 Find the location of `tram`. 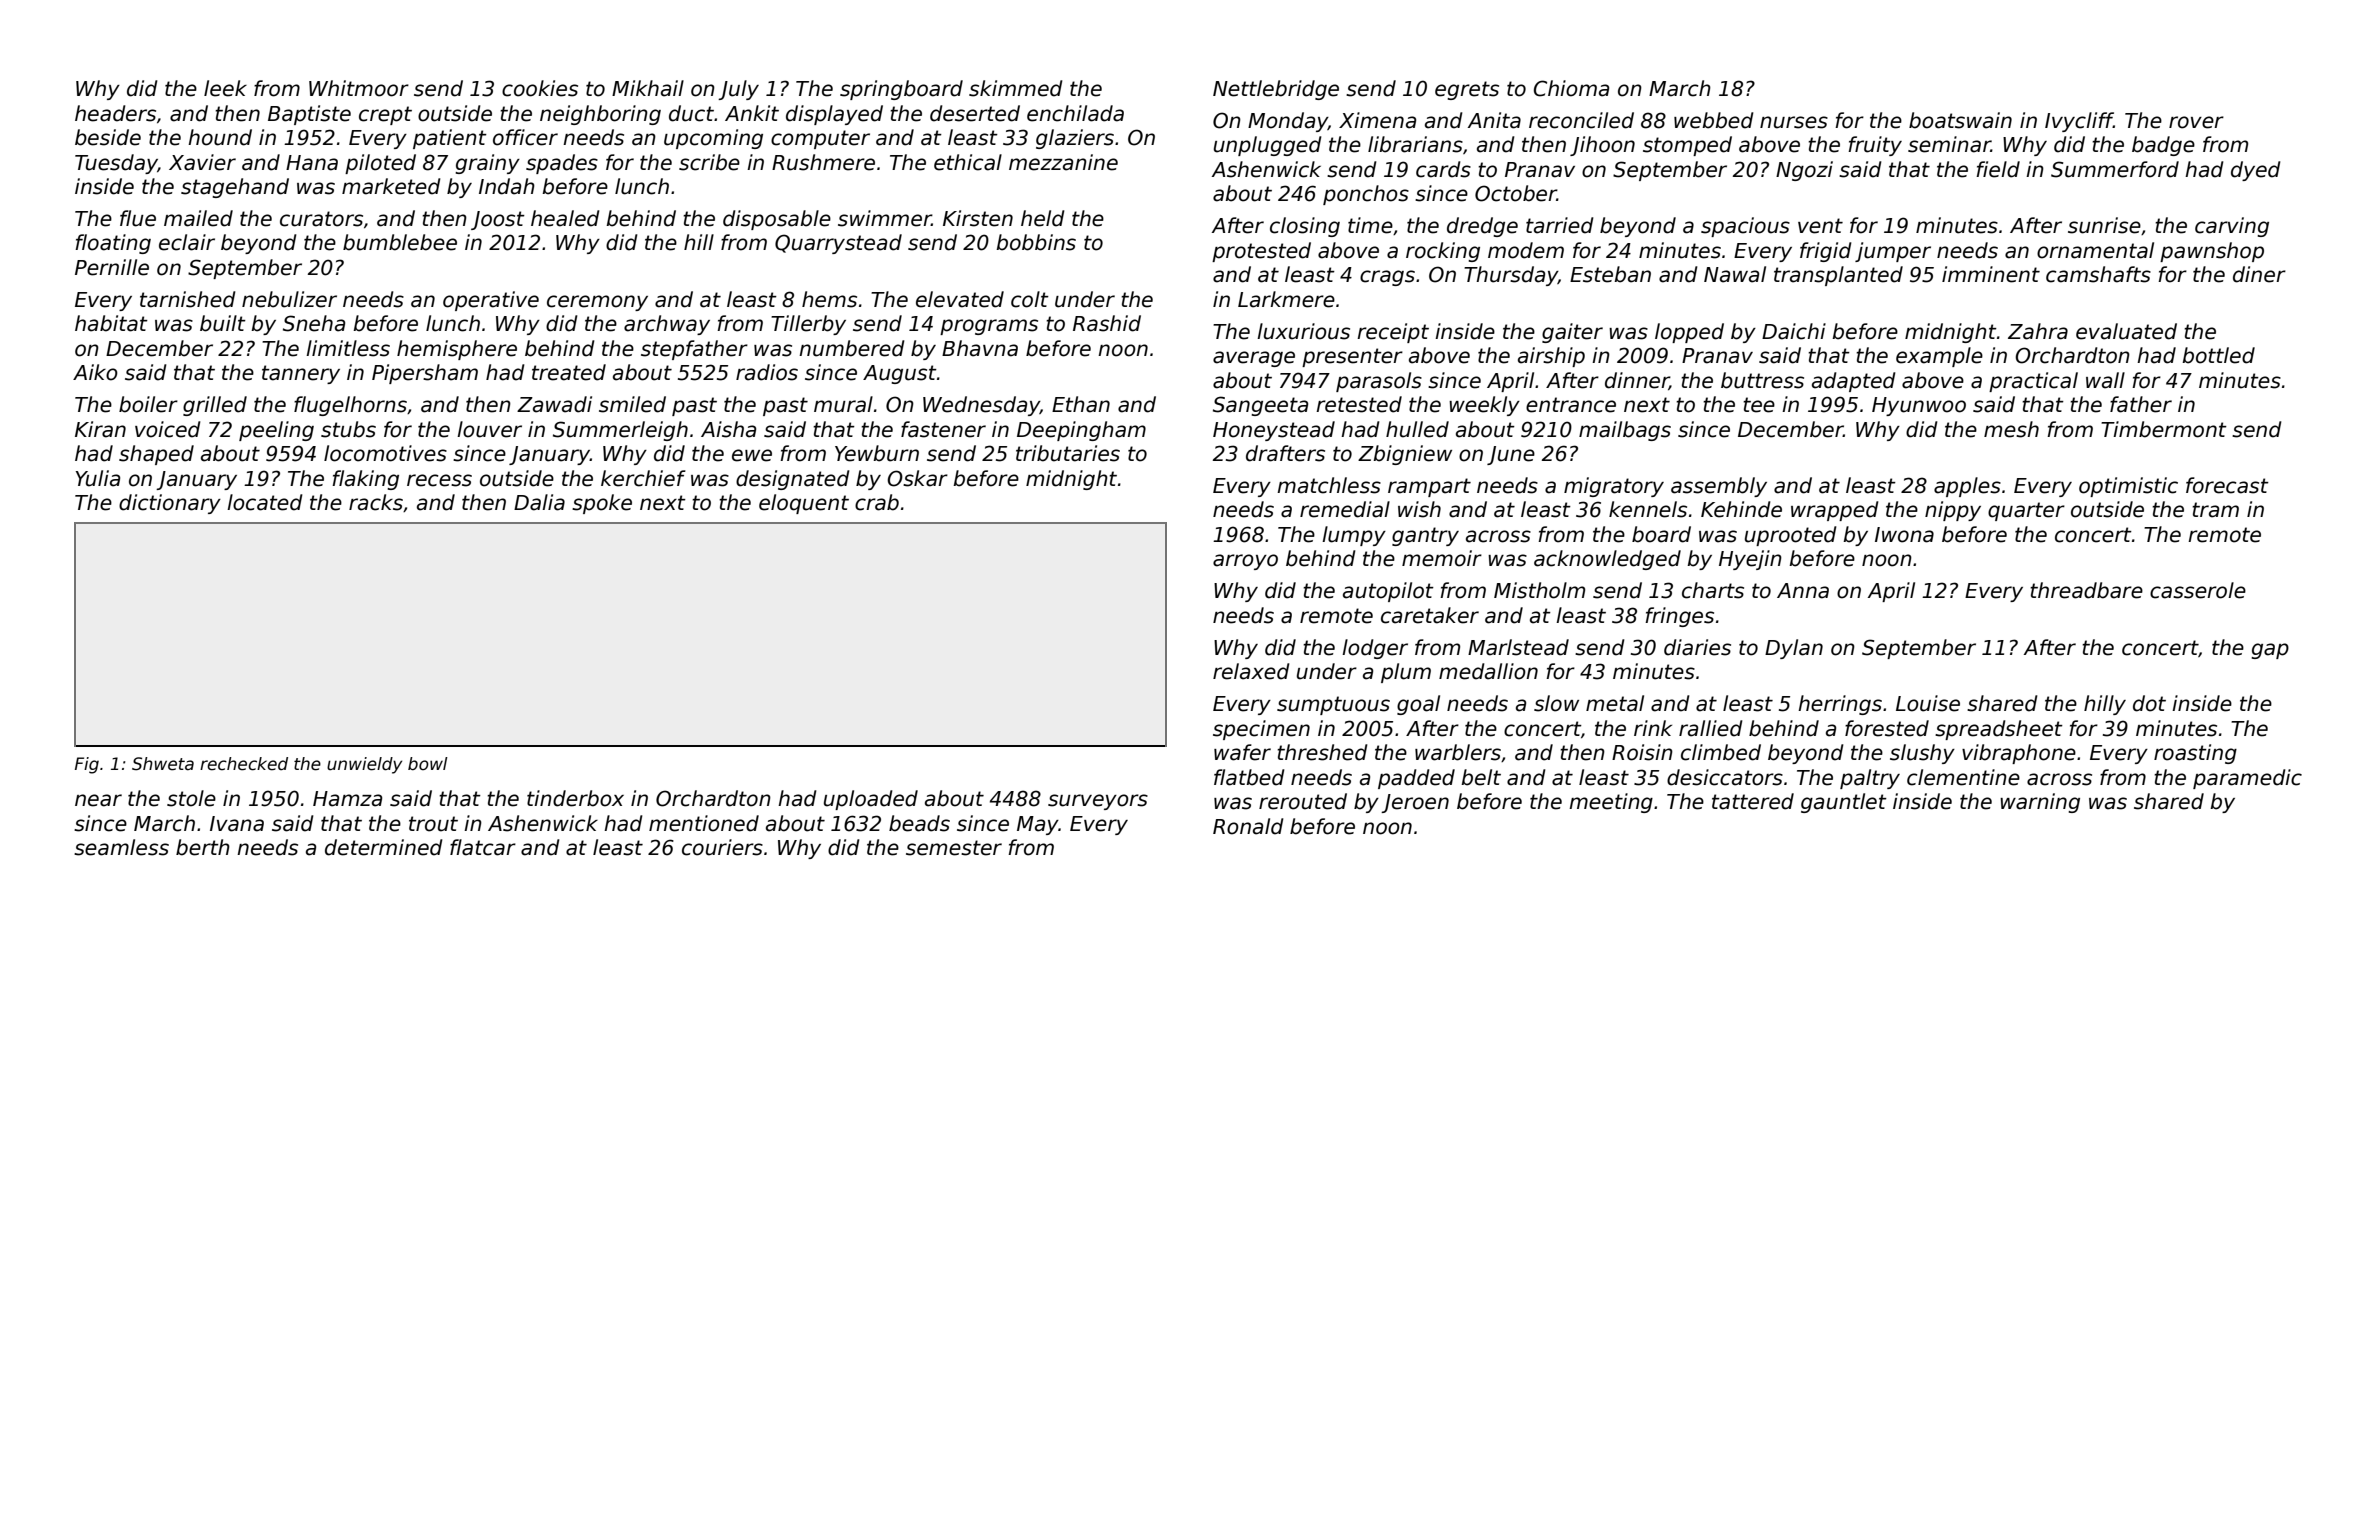

tram is located at coordinates (2215, 510).
